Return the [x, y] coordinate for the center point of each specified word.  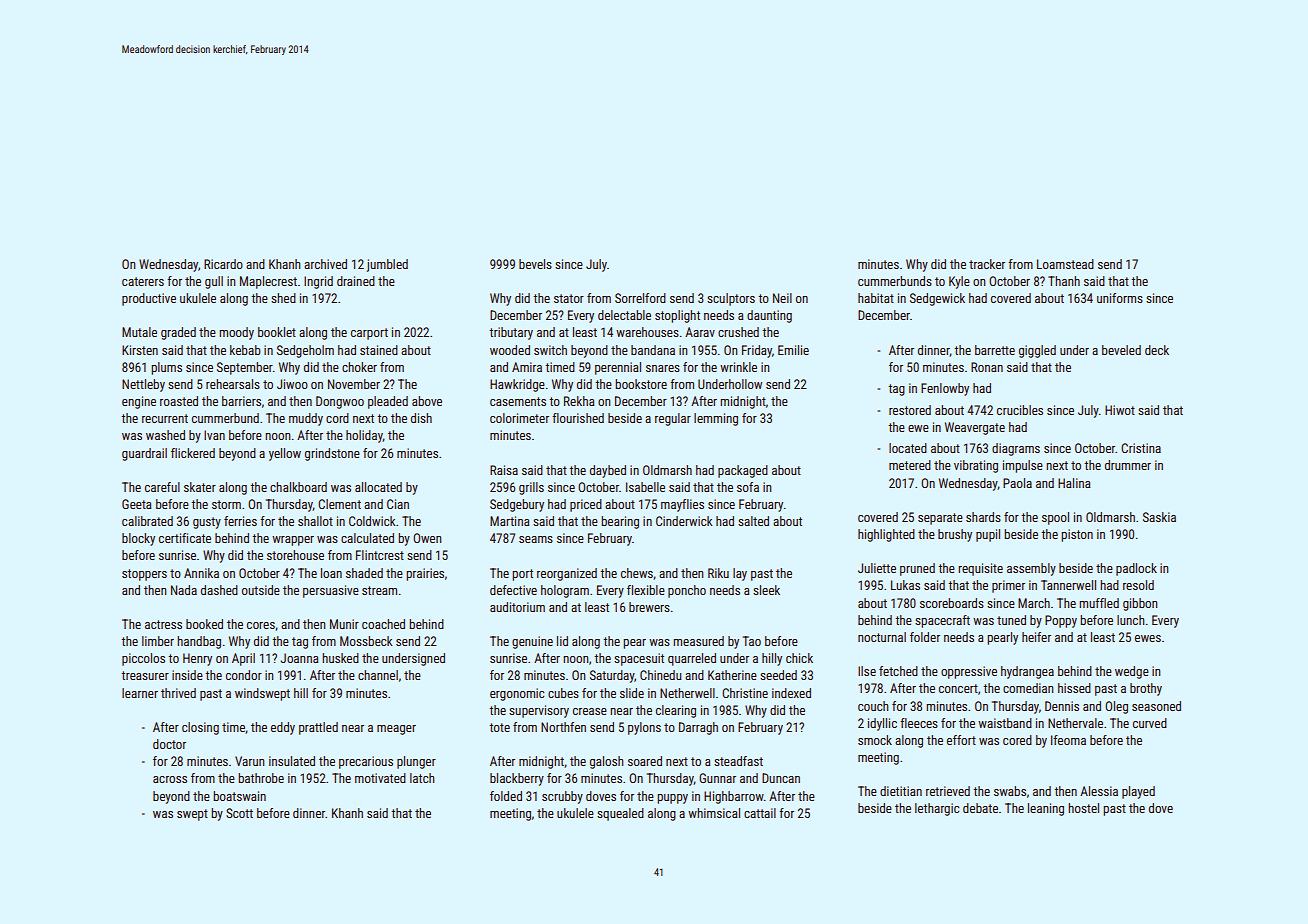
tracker [987, 264]
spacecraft [942, 621]
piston [1077, 535]
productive [149, 299]
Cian [398, 504]
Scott [239, 813]
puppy [672, 799]
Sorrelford [640, 298]
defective [513, 590]
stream [379, 590]
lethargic [937, 809]
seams [536, 539]
